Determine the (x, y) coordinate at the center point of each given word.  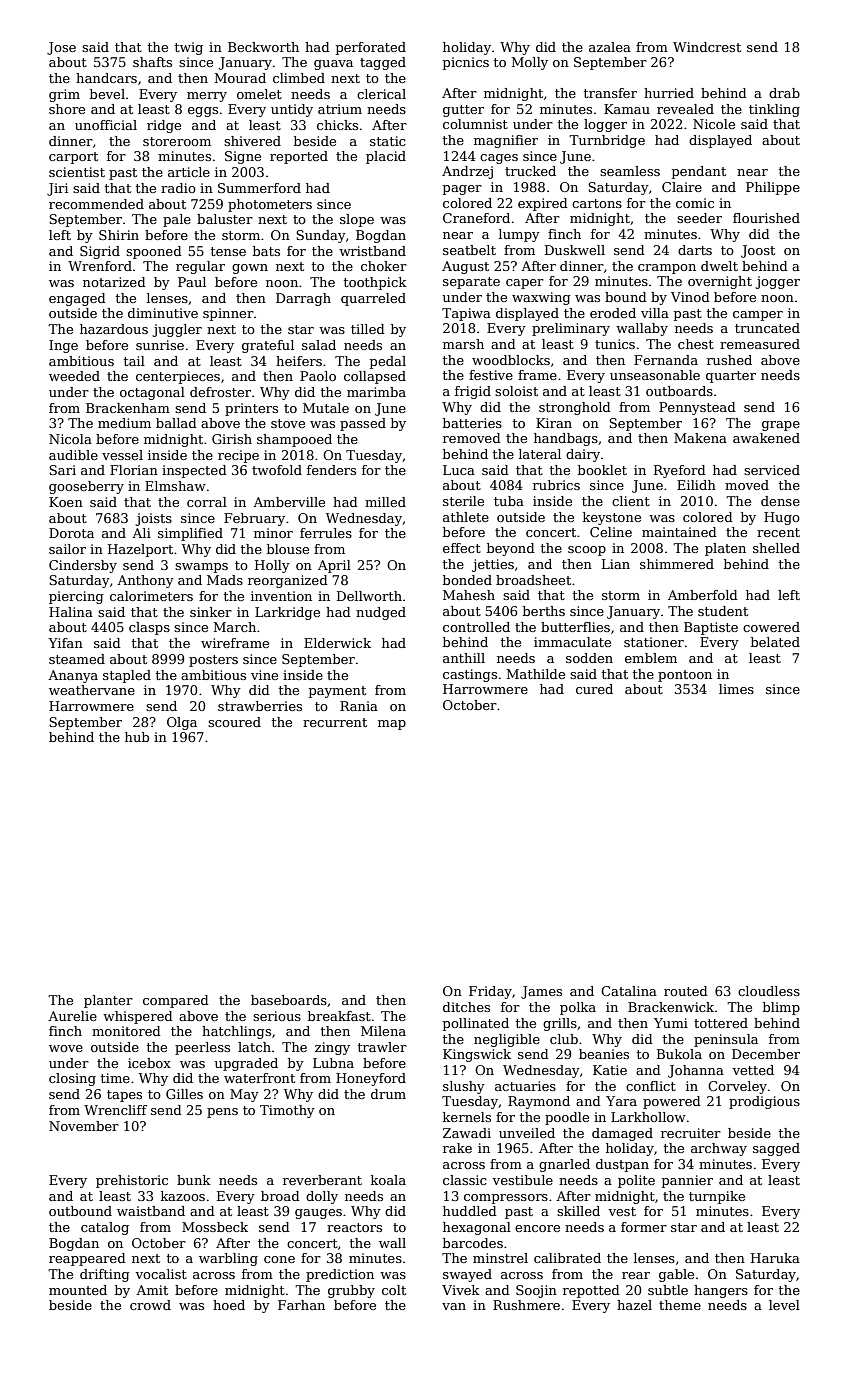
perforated (371, 48)
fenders (331, 470)
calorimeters (151, 596)
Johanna (696, 1071)
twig (189, 48)
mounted (78, 1290)
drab (784, 93)
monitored (126, 1031)
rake (457, 1148)
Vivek (461, 1290)
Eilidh (696, 485)
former (644, 1227)
